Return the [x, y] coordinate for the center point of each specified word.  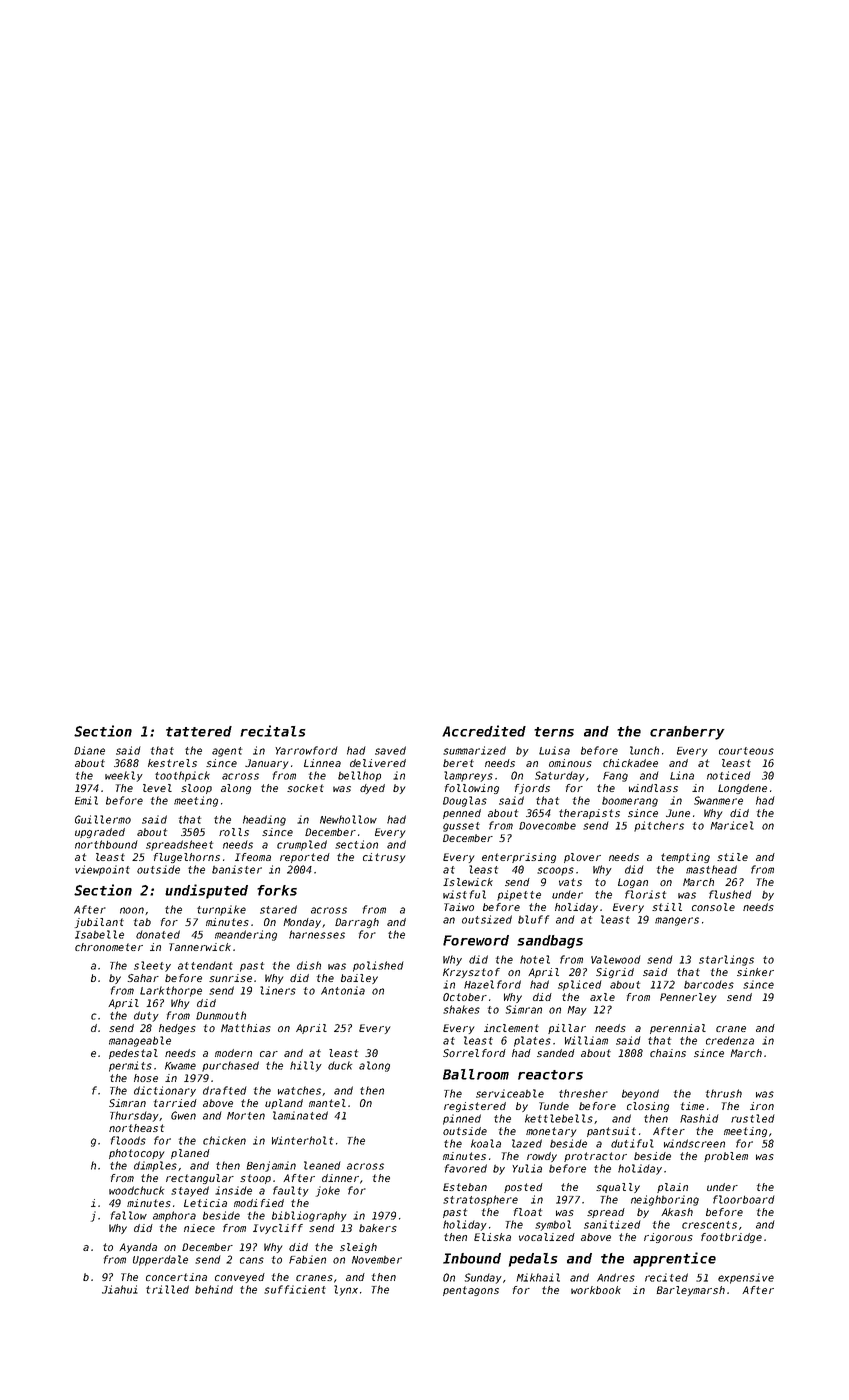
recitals [272, 731]
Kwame [180, 1066]
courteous [746, 751]
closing [648, 1107]
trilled [167, 1289]
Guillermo [103, 819]
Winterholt [302, 1140]
